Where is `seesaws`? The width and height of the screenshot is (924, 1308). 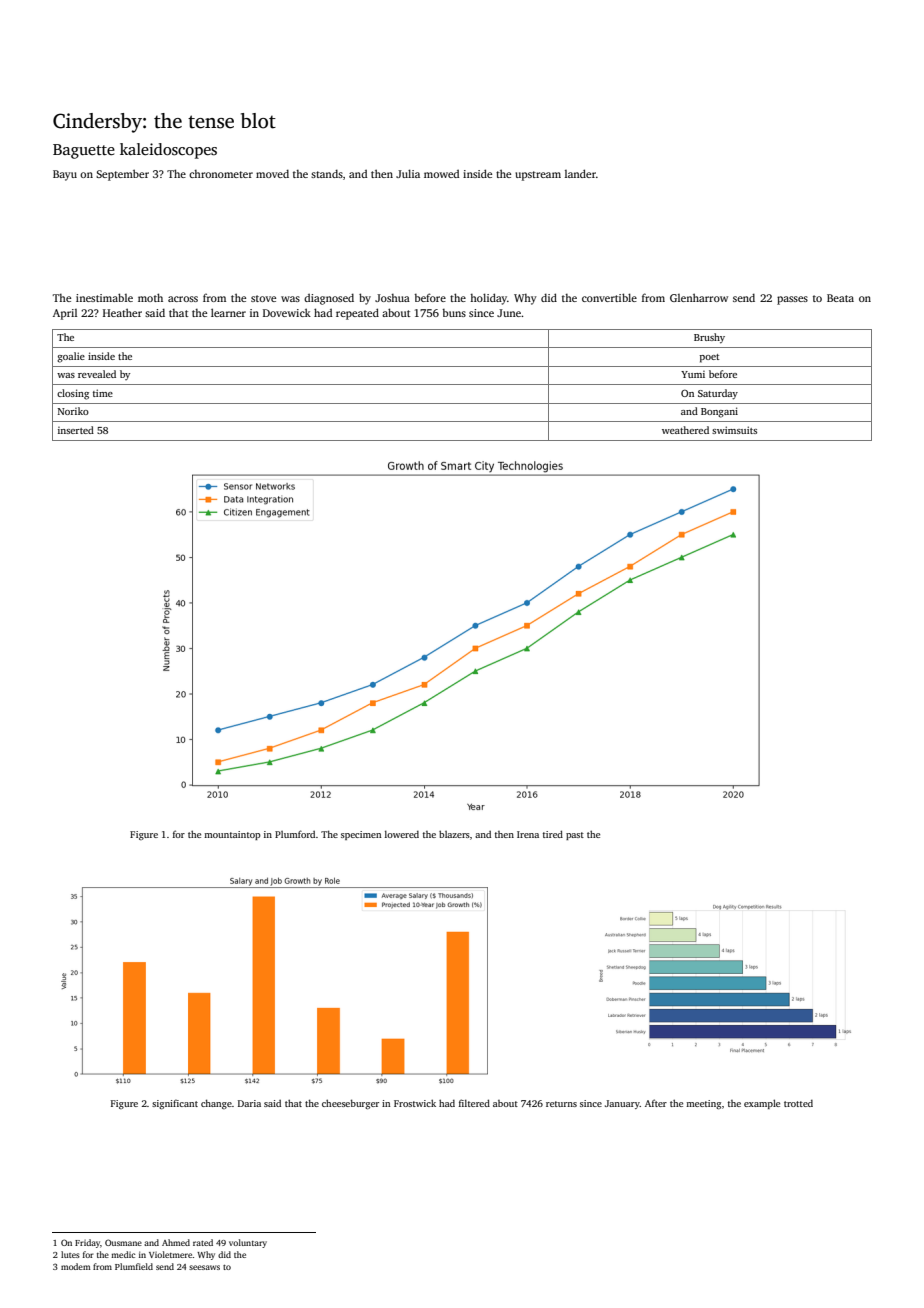 seesaws is located at coordinates (204, 1267).
